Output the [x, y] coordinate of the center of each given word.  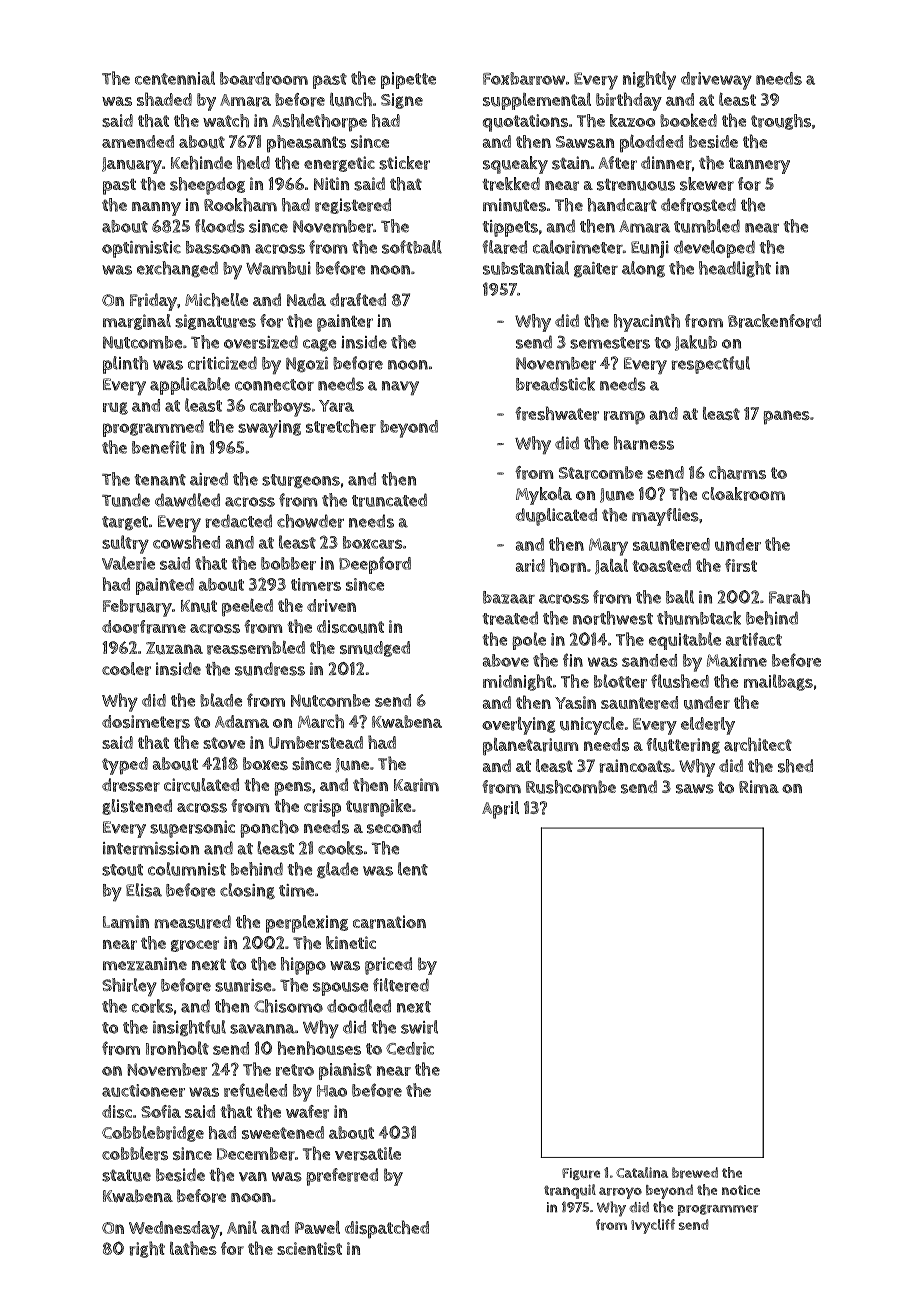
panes [787, 417]
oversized [261, 342]
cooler [126, 669]
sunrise [243, 985]
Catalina [642, 1172]
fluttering [683, 746]
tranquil [570, 1191]
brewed [695, 1172]
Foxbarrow [524, 78]
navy [400, 388]
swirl [419, 1027]
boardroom [264, 78]
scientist [309, 1248]
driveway [716, 81]
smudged [375, 649]
